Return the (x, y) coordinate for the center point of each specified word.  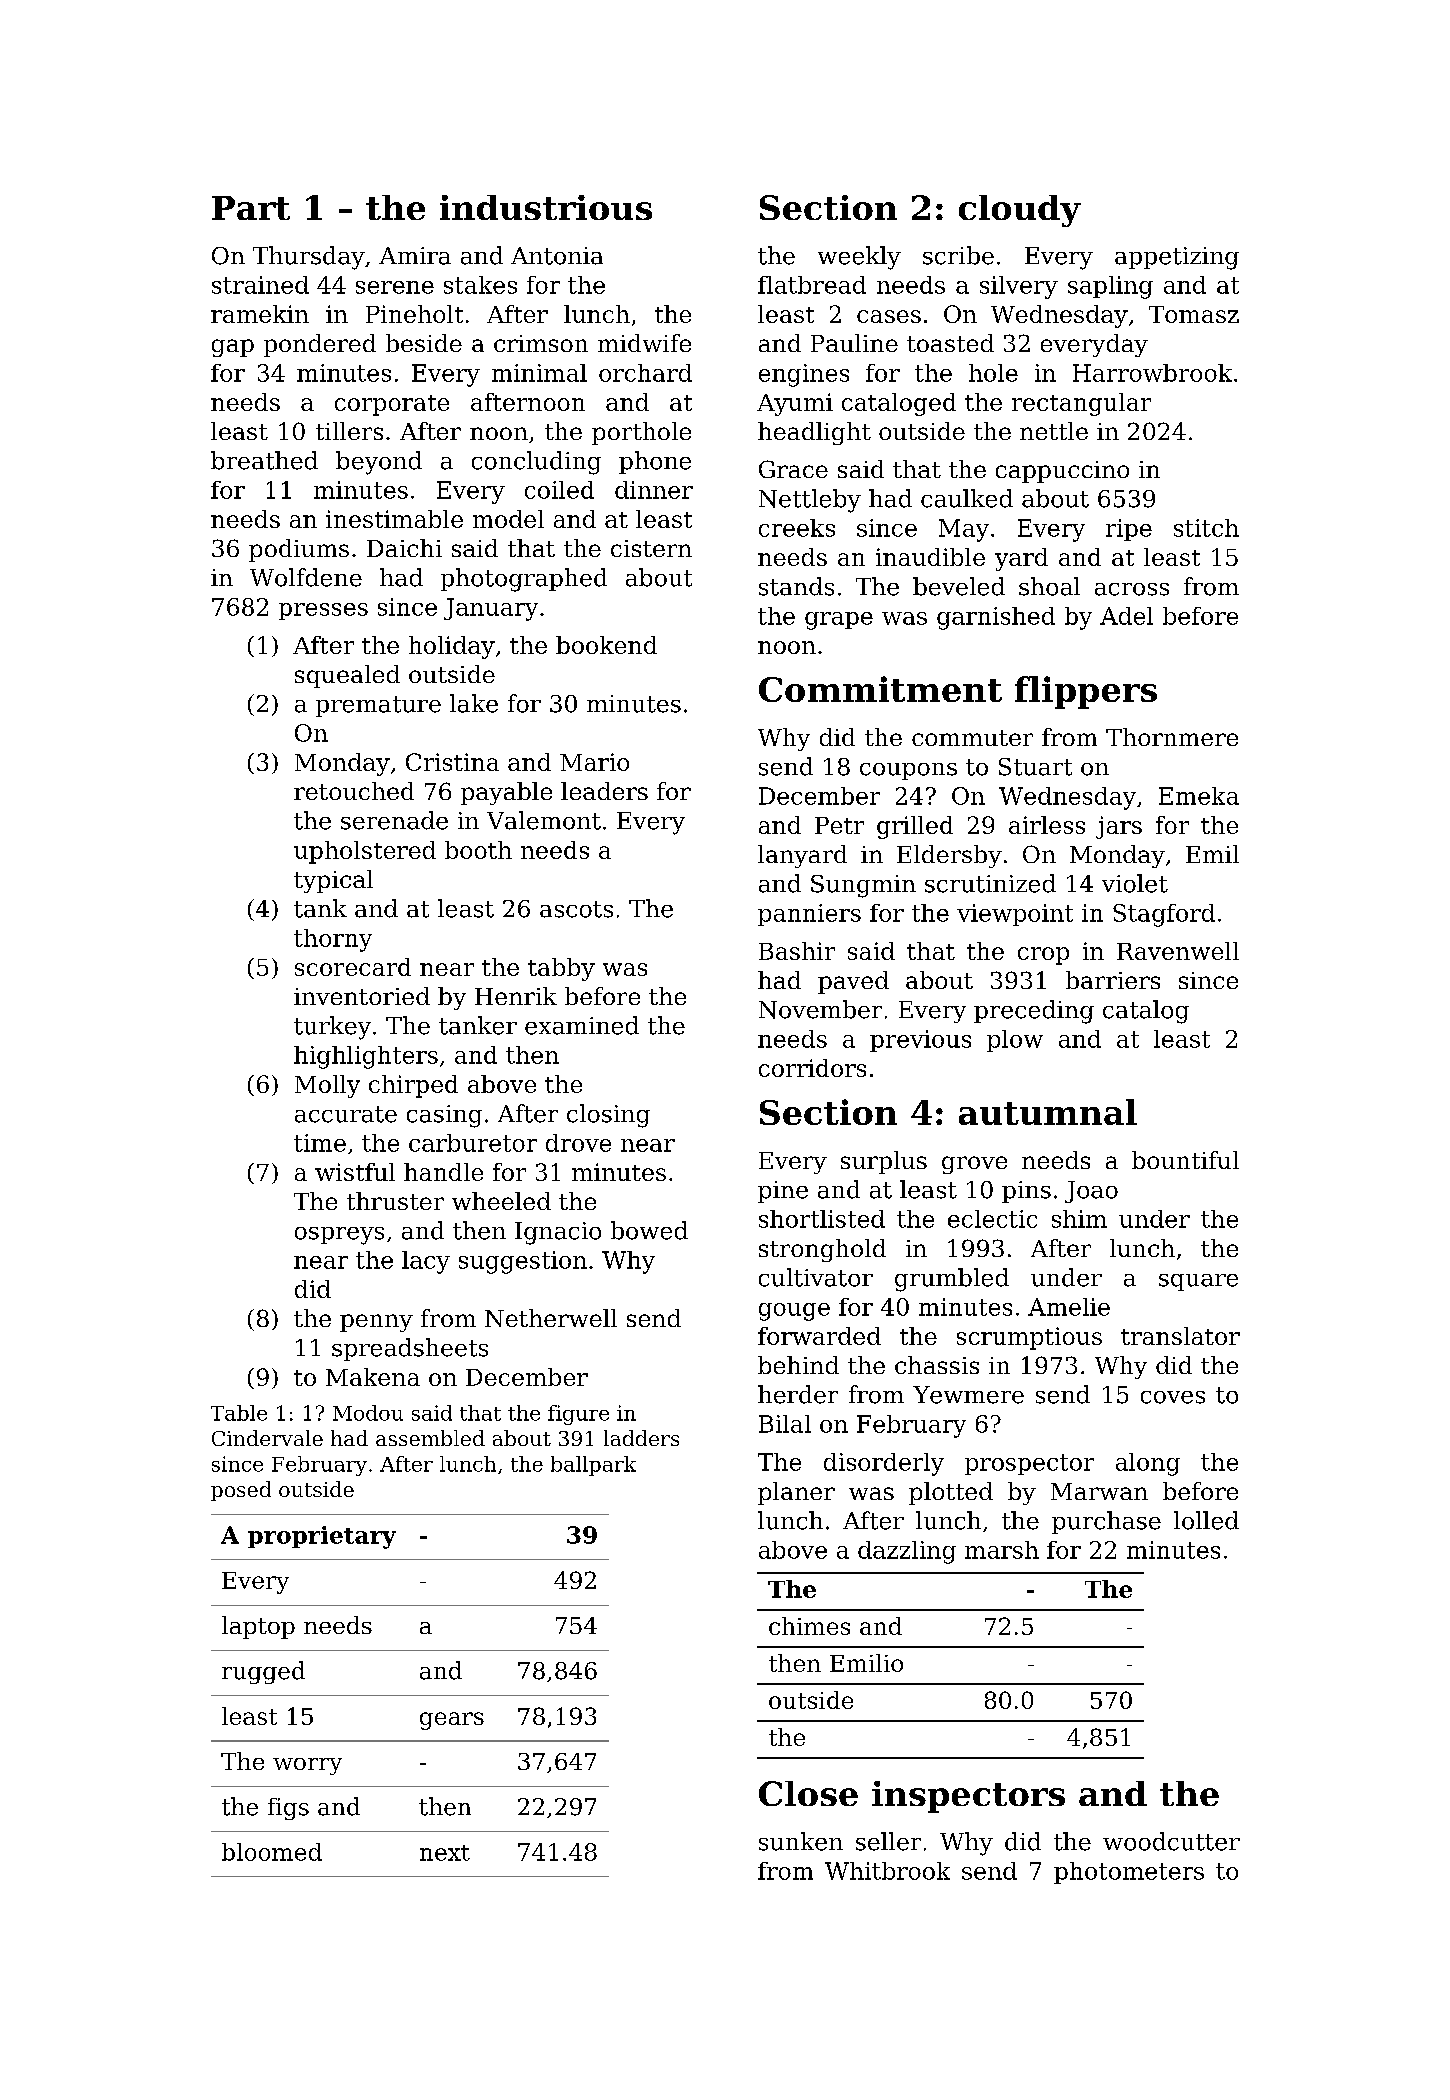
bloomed (272, 1852)
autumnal (1048, 1112)
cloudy (1020, 211)
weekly (859, 258)
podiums (299, 550)
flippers (1086, 692)
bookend (606, 645)
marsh (1002, 1550)
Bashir (797, 951)
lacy (426, 1262)
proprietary (322, 1537)
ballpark (593, 1466)
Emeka (1199, 796)
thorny (333, 940)
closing (608, 1116)
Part (251, 208)
